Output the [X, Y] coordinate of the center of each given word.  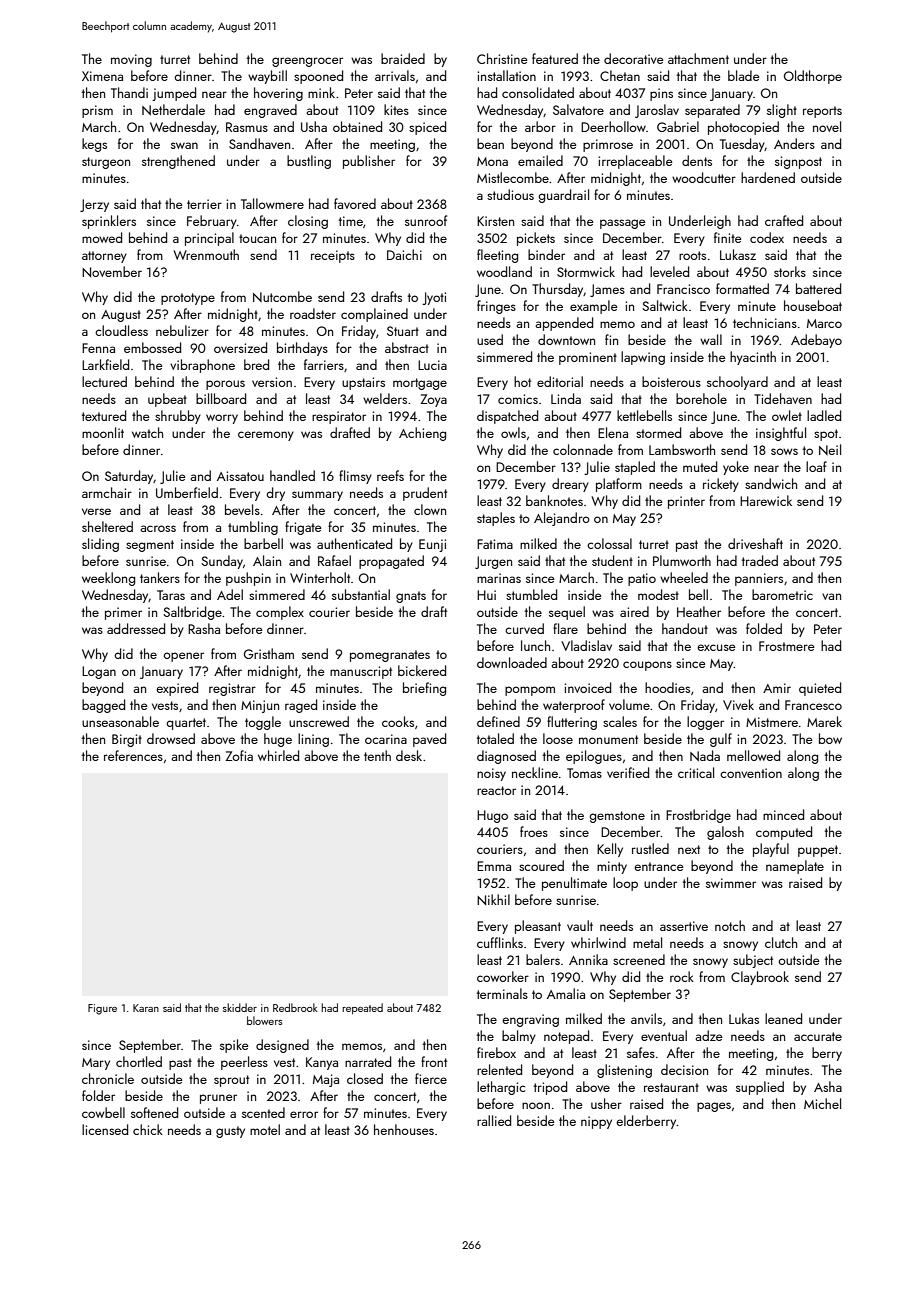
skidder [240, 1007]
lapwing [643, 358]
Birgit [127, 740]
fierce [431, 1078]
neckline [535, 772]
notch [730, 925]
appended [564, 324]
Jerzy [94, 205]
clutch [781, 942]
